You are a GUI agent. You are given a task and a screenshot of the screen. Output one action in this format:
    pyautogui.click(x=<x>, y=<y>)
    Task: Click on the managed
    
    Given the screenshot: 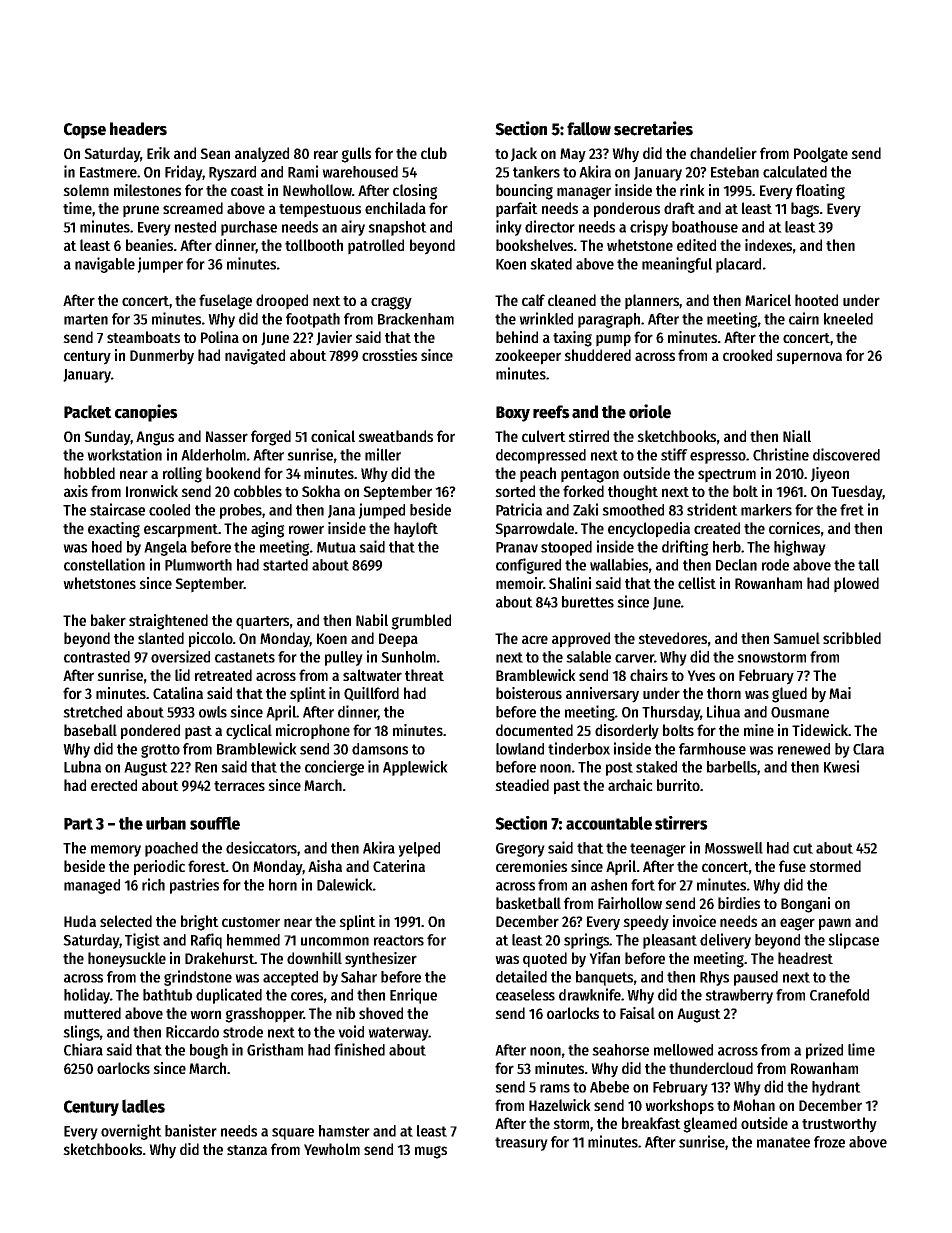 What is the action you would take?
    pyautogui.click(x=92, y=886)
